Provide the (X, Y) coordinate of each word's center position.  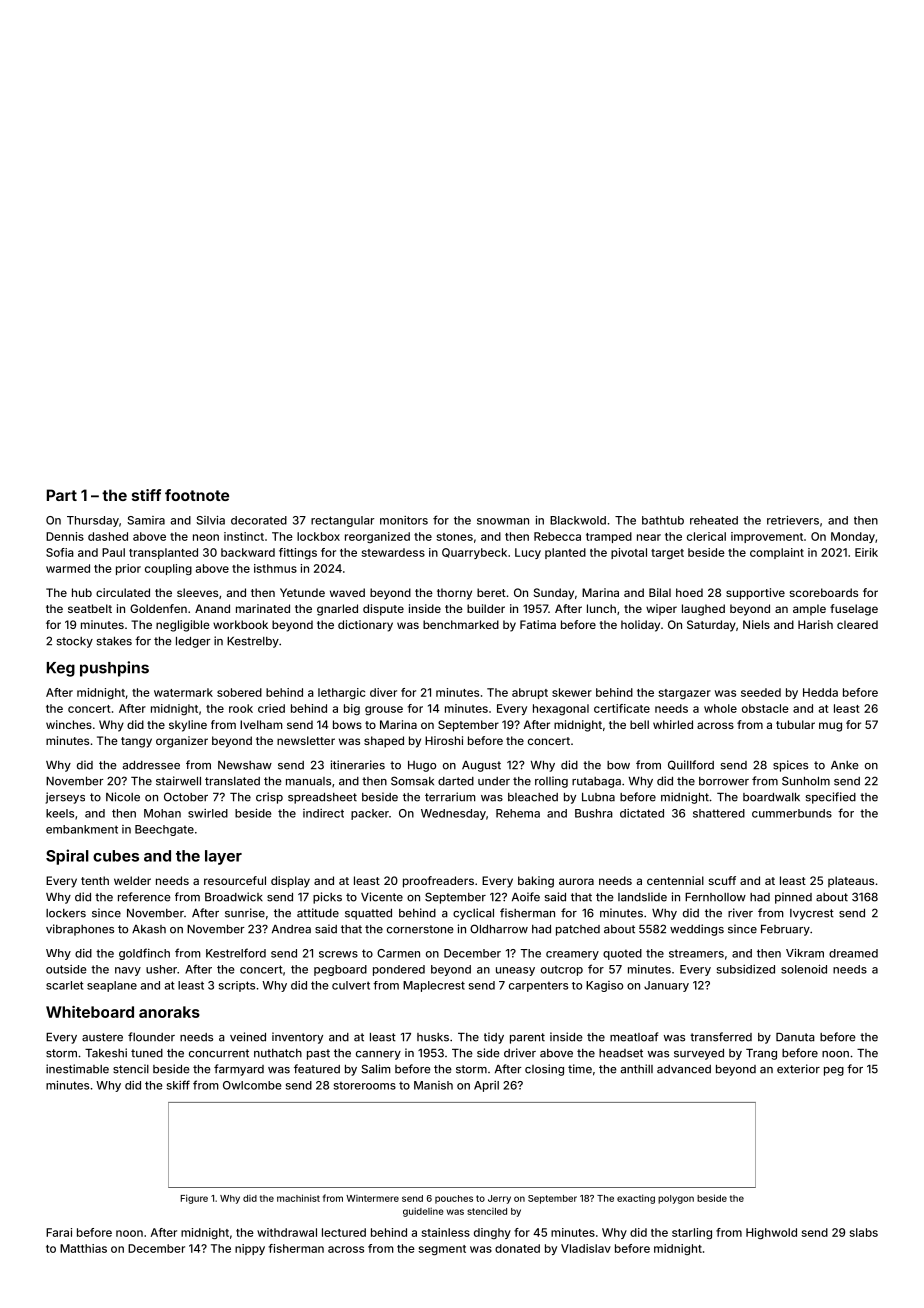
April (486, 1086)
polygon (676, 1199)
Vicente (382, 897)
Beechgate (164, 830)
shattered (719, 813)
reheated (714, 520)
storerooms (365, 1085)
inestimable (77, 1069)
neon (206, 537)
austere (102, 1037)
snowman (503, 521)
